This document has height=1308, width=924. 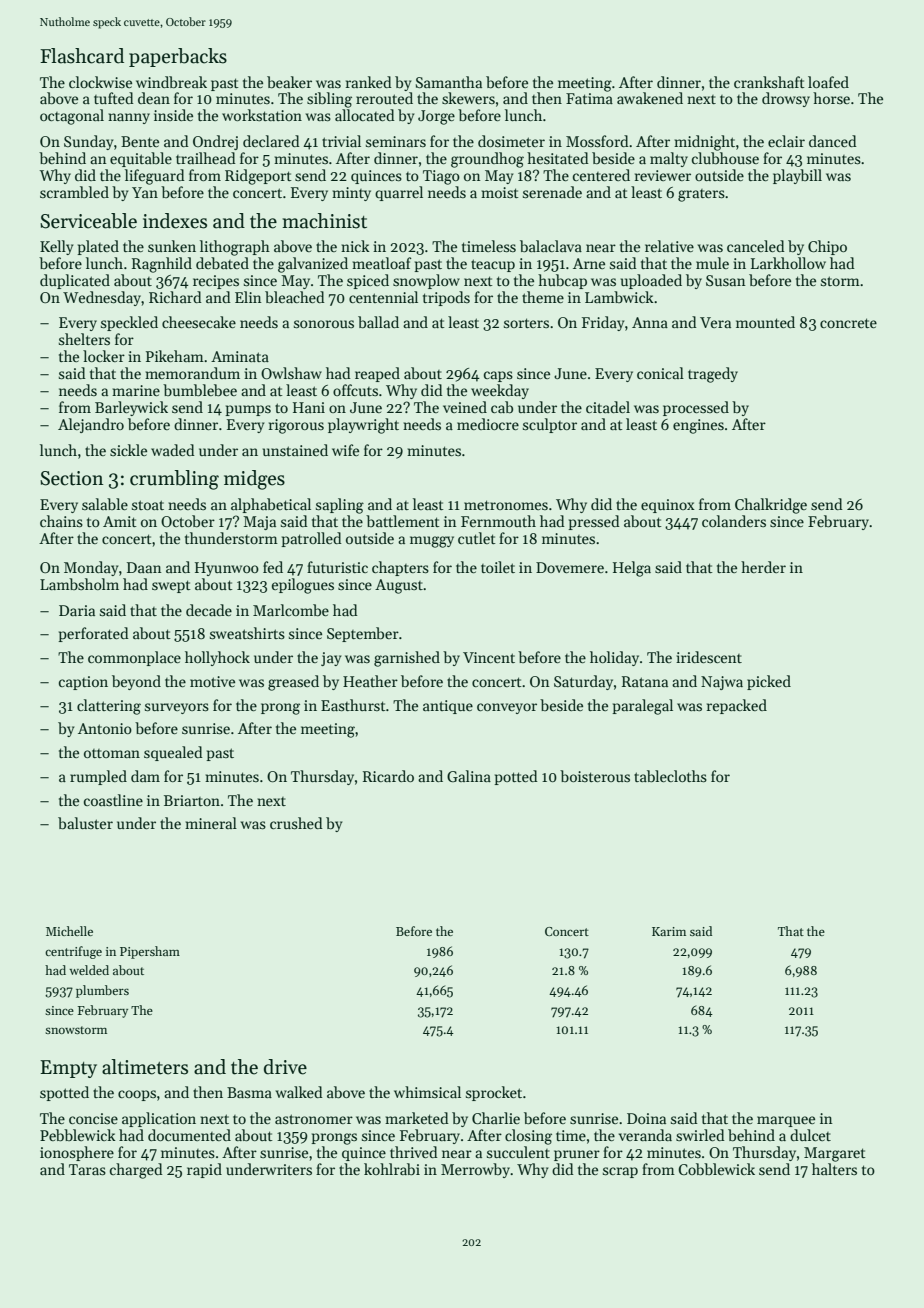 I want to click on centered, so click(x=601, y=175).
